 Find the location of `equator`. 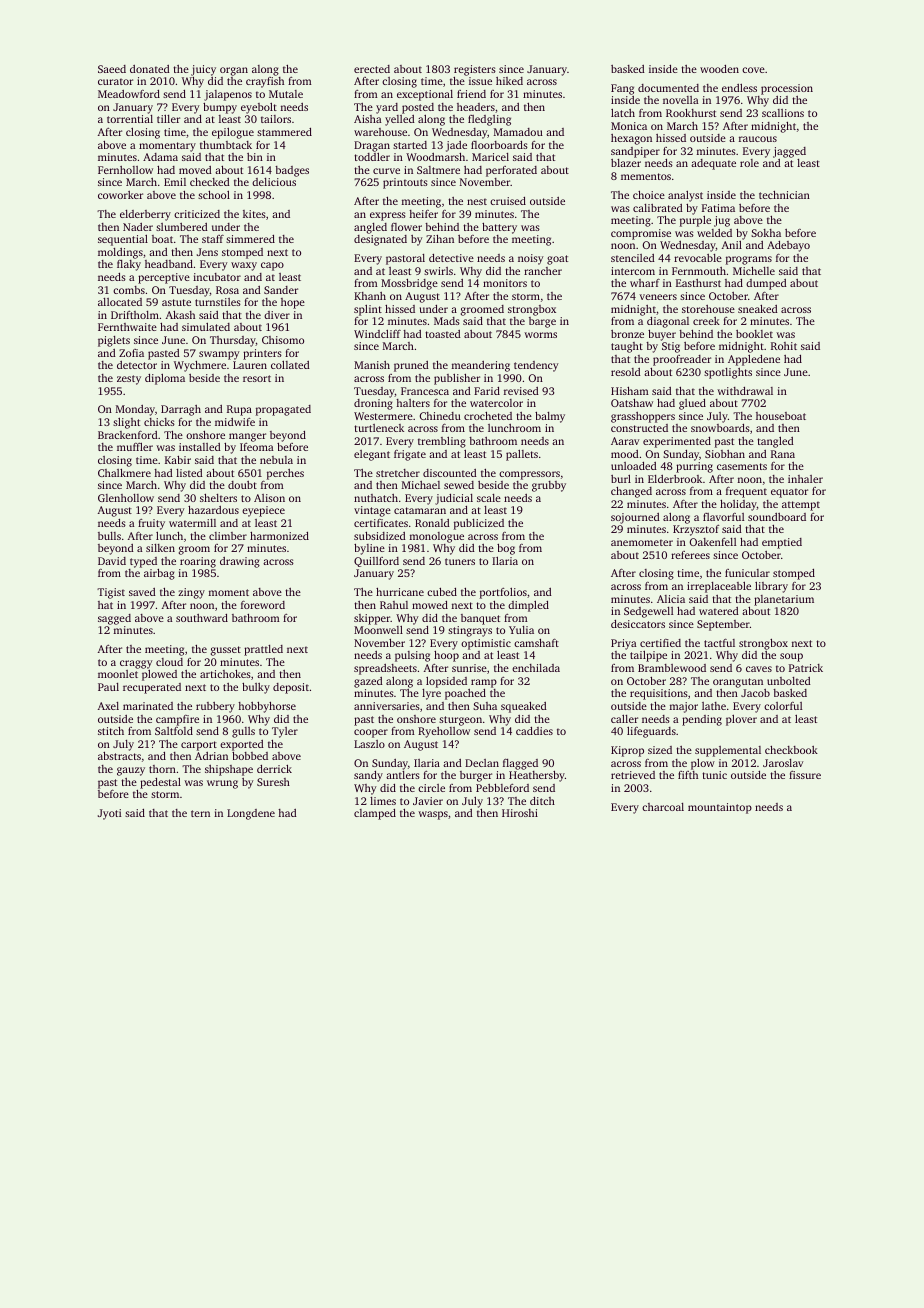

equator is located at coordinates (789, 493).
